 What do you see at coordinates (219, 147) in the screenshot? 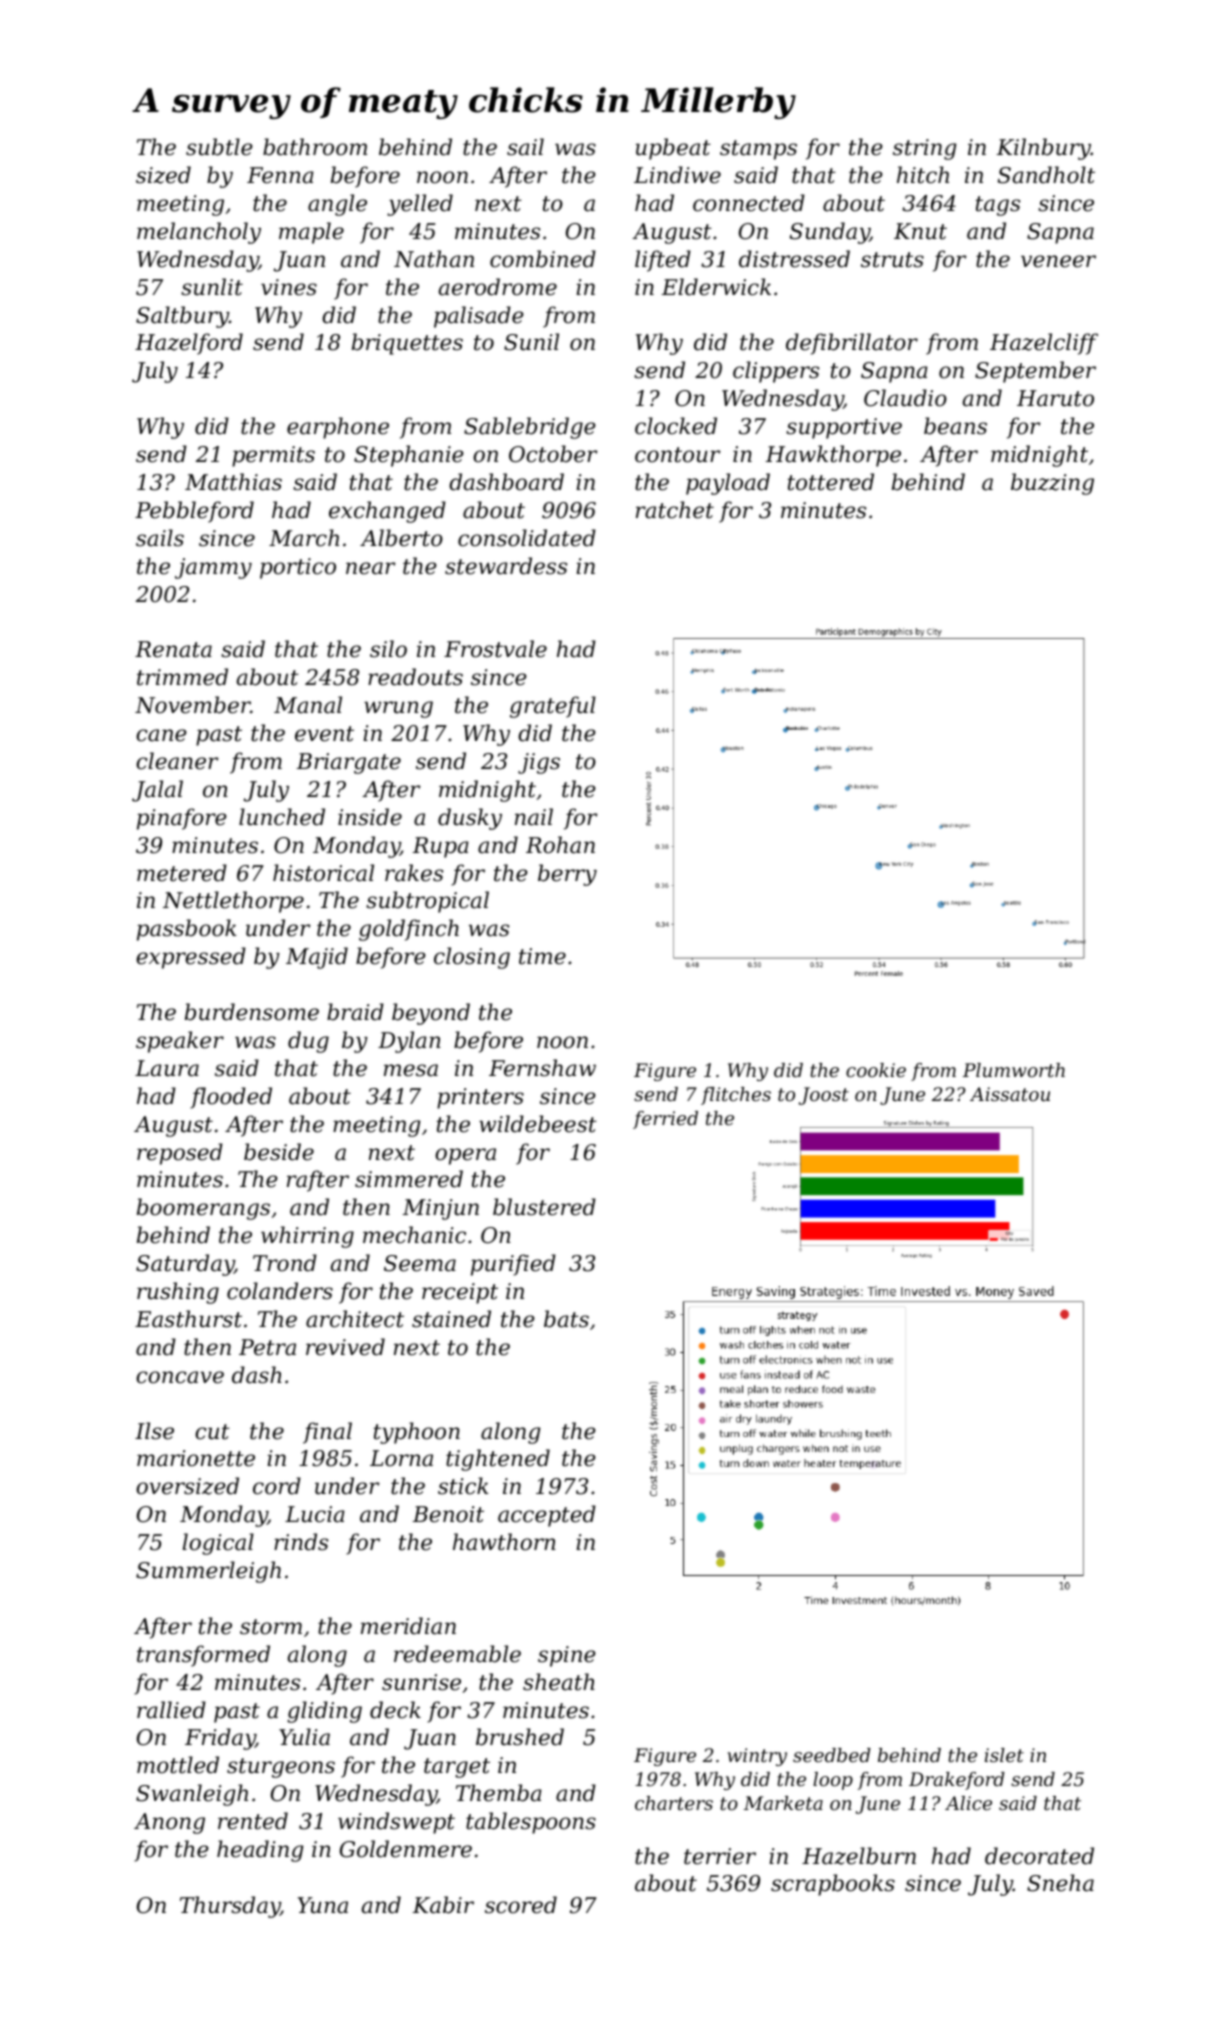
I see `subtle` at bounding box center [219, 147].
